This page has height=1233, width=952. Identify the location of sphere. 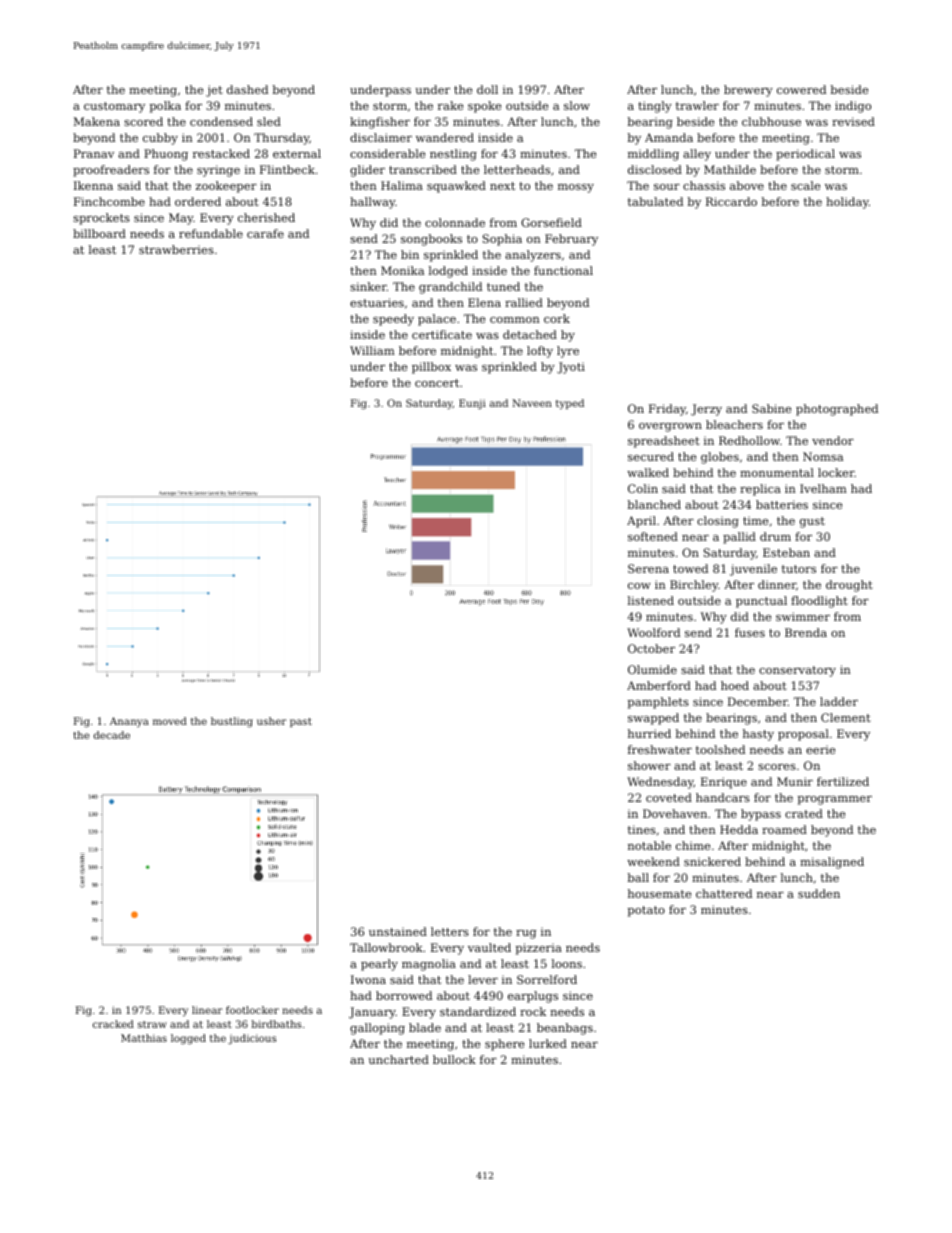
(504, 1045).
